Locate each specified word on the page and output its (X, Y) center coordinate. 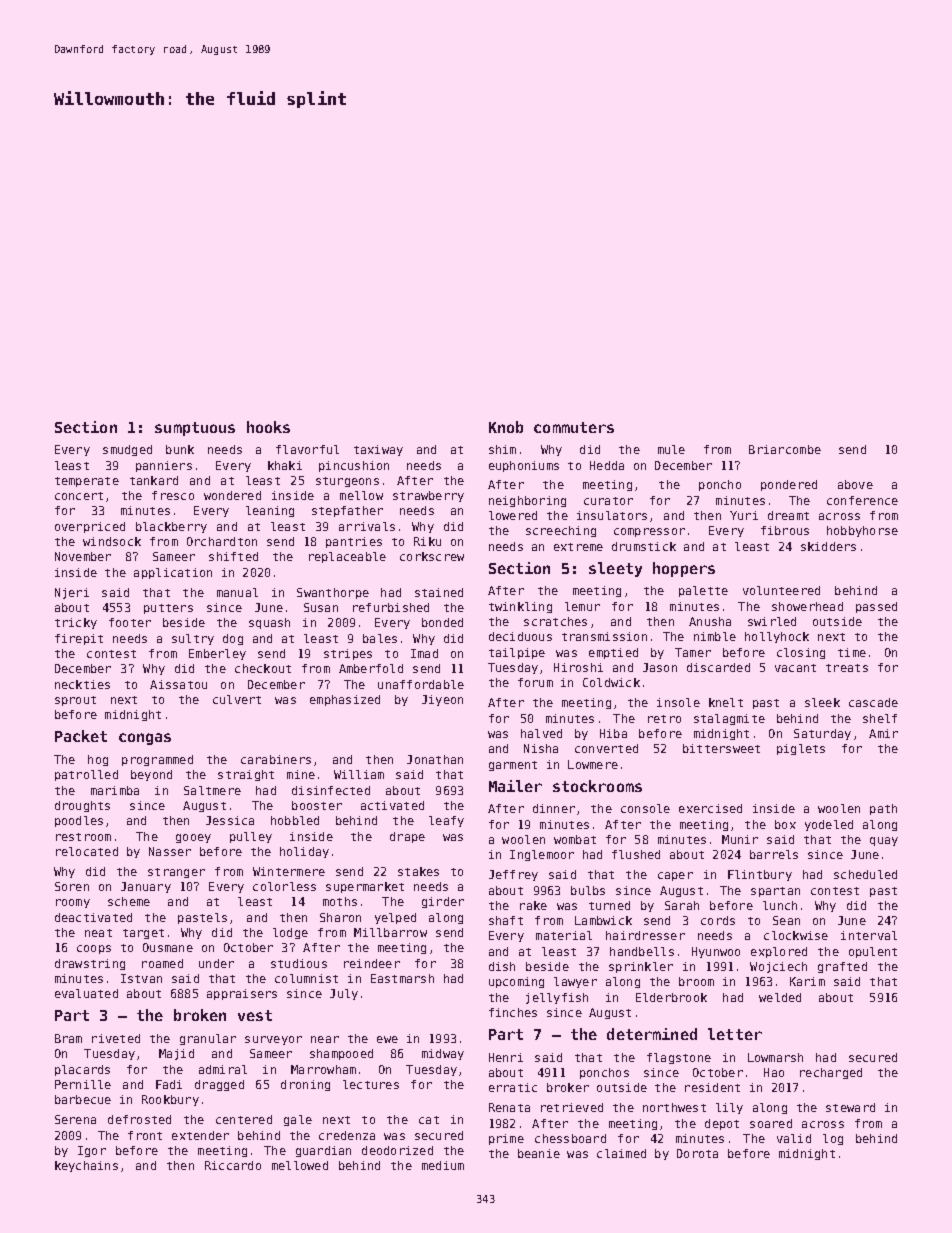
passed (876, 607)
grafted (842, 967)
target (143, 934)
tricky (76, 623)
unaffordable (421, 684)
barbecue (83, 1099)
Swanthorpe (333, 593)
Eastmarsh (402, 978)
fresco (173, 495)
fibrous (785, 530)
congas (145, 739)
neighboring (527, 501)
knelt (726, 702)
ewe (387, 1039)
